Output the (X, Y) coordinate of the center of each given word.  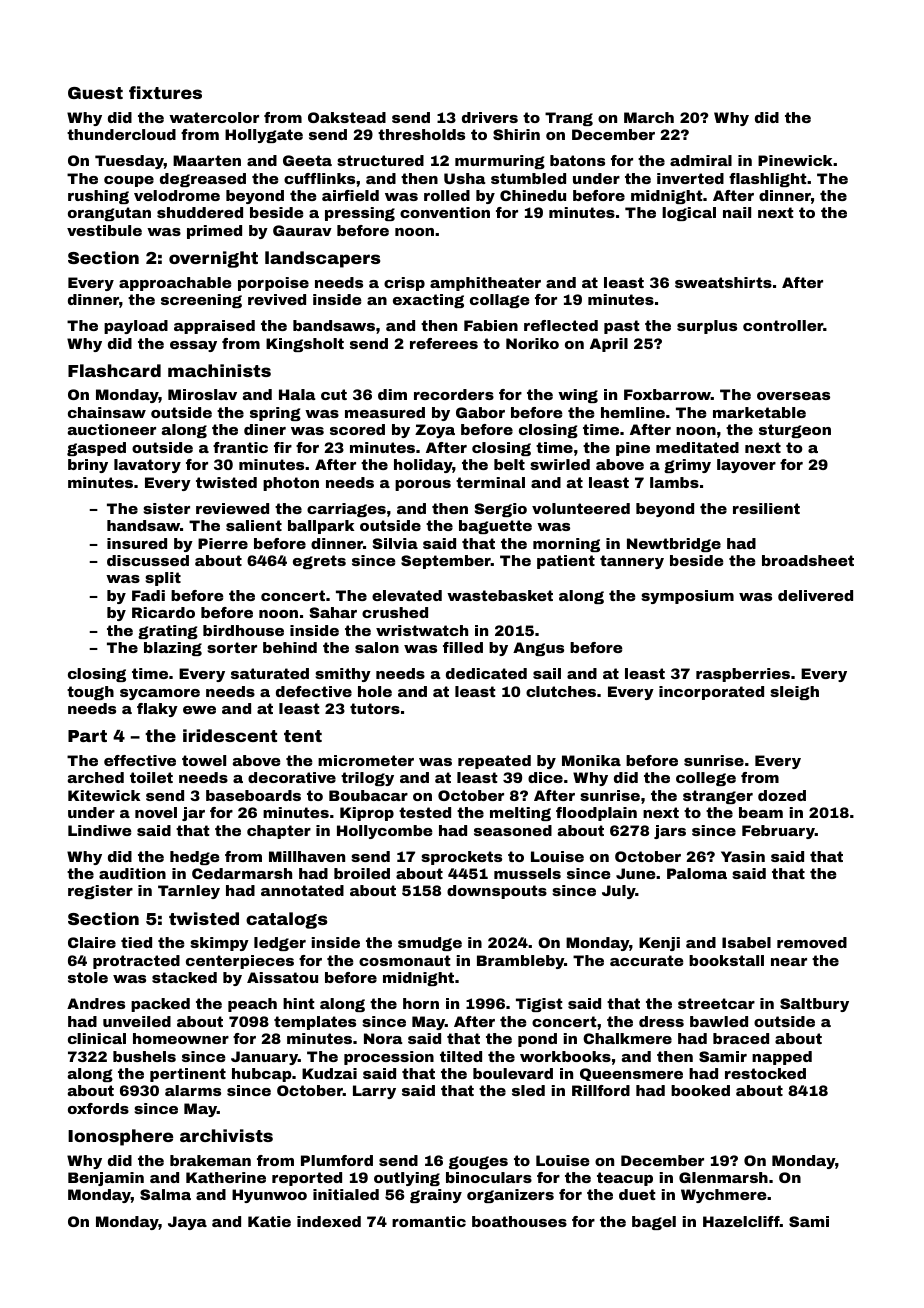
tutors (375, 708)
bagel (654, 1223)
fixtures (165, 92)
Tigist (539, 1005)
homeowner (181, 1038)
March (649, 117)
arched (96, 777)
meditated (697, 447)
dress (661, 1021)
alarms (193, 1090)
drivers (490, 117)
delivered (815, 595)
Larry (374, 1092)
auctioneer (112, 429)
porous (423, 485)
